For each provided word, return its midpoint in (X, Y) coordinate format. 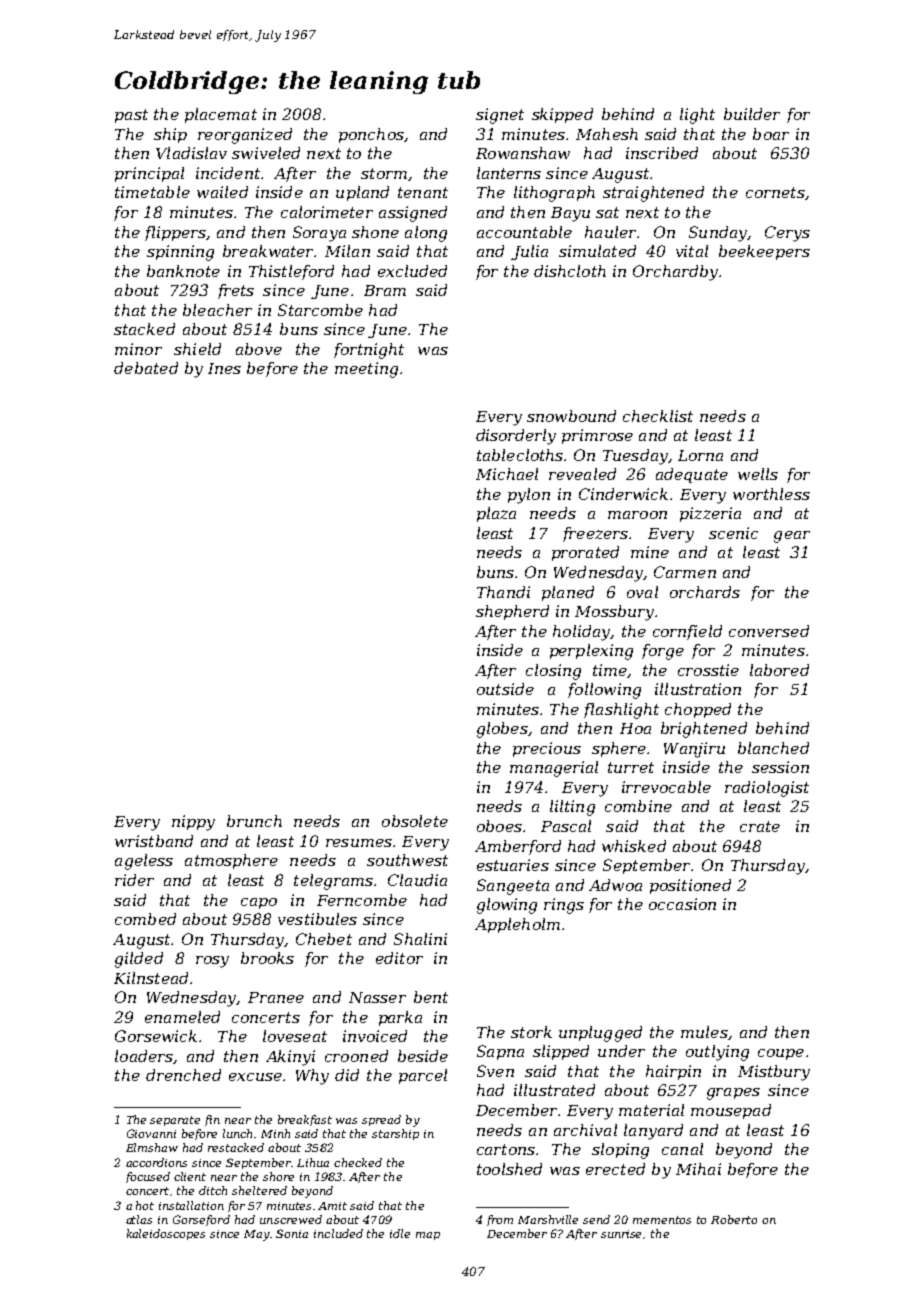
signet (500, 116)
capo (259, 903)
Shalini (420, 939)
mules (704, 1032)
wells (758, 474)
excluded (412, 271)
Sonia (292, 1233)
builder (752, 114)
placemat (221, 115)
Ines (224, 368)
